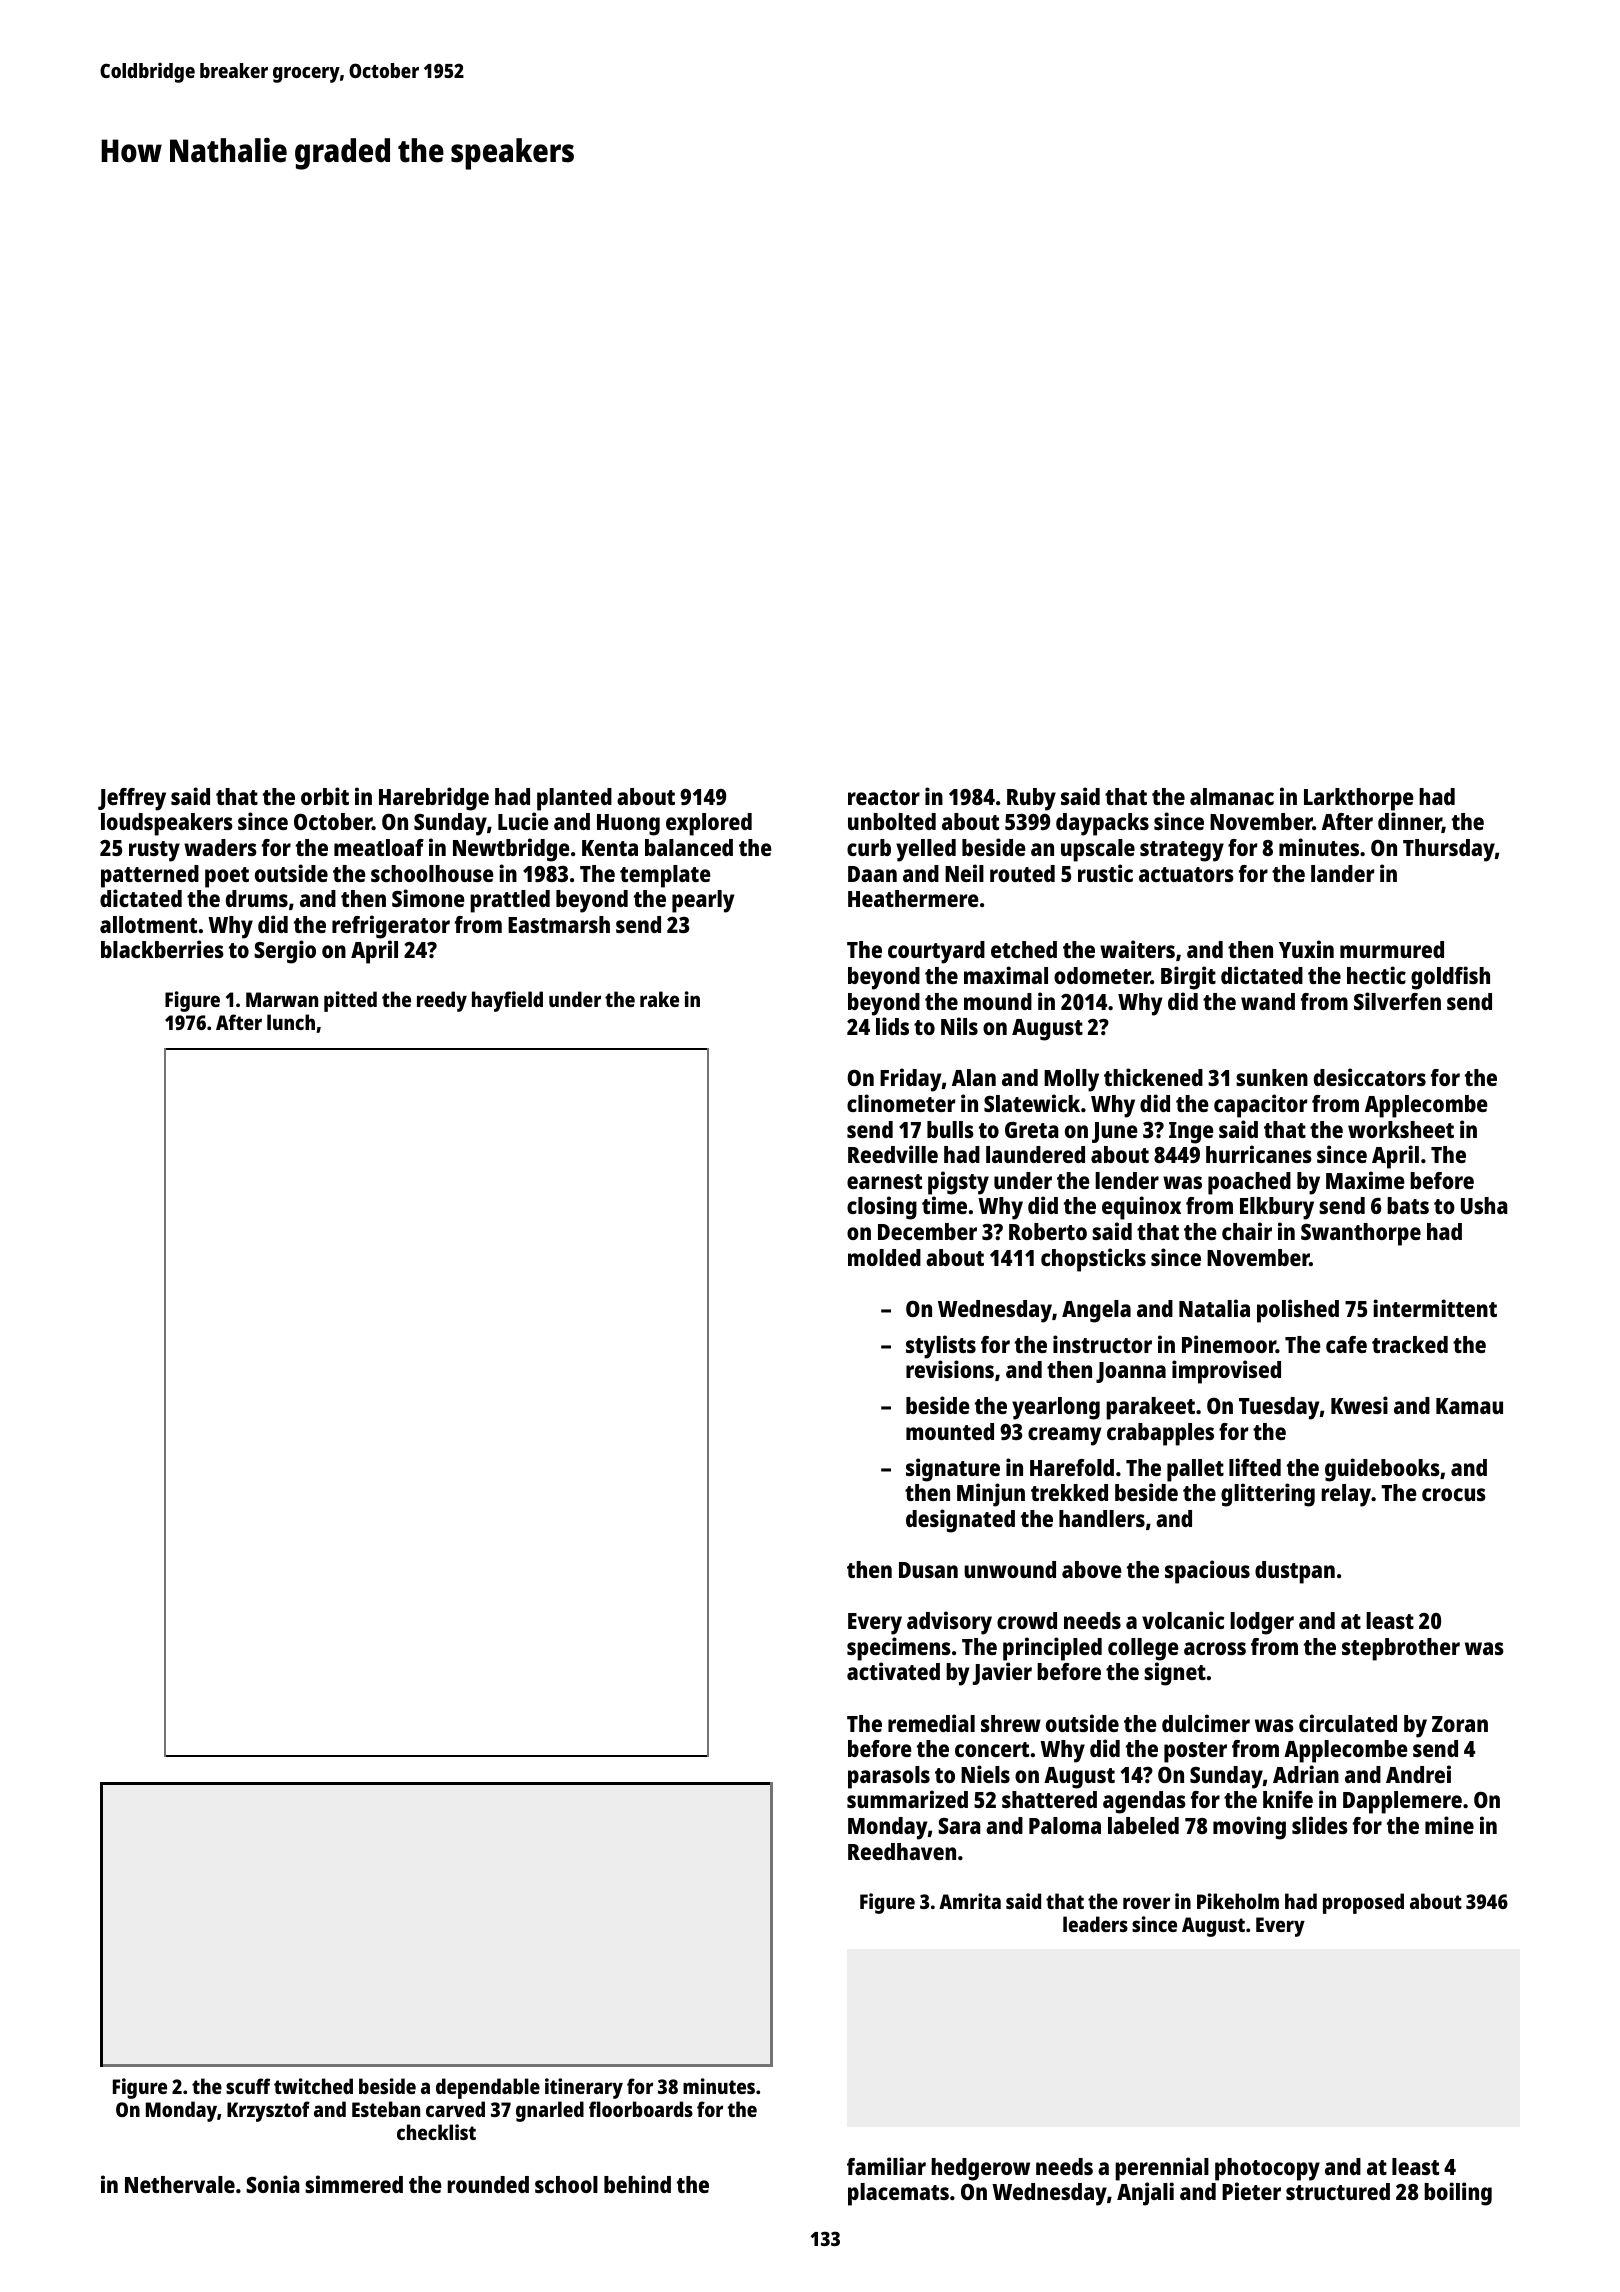 The width and height of the page is (1620, 2292). I want to click on rustic, so click(1105, 873).
